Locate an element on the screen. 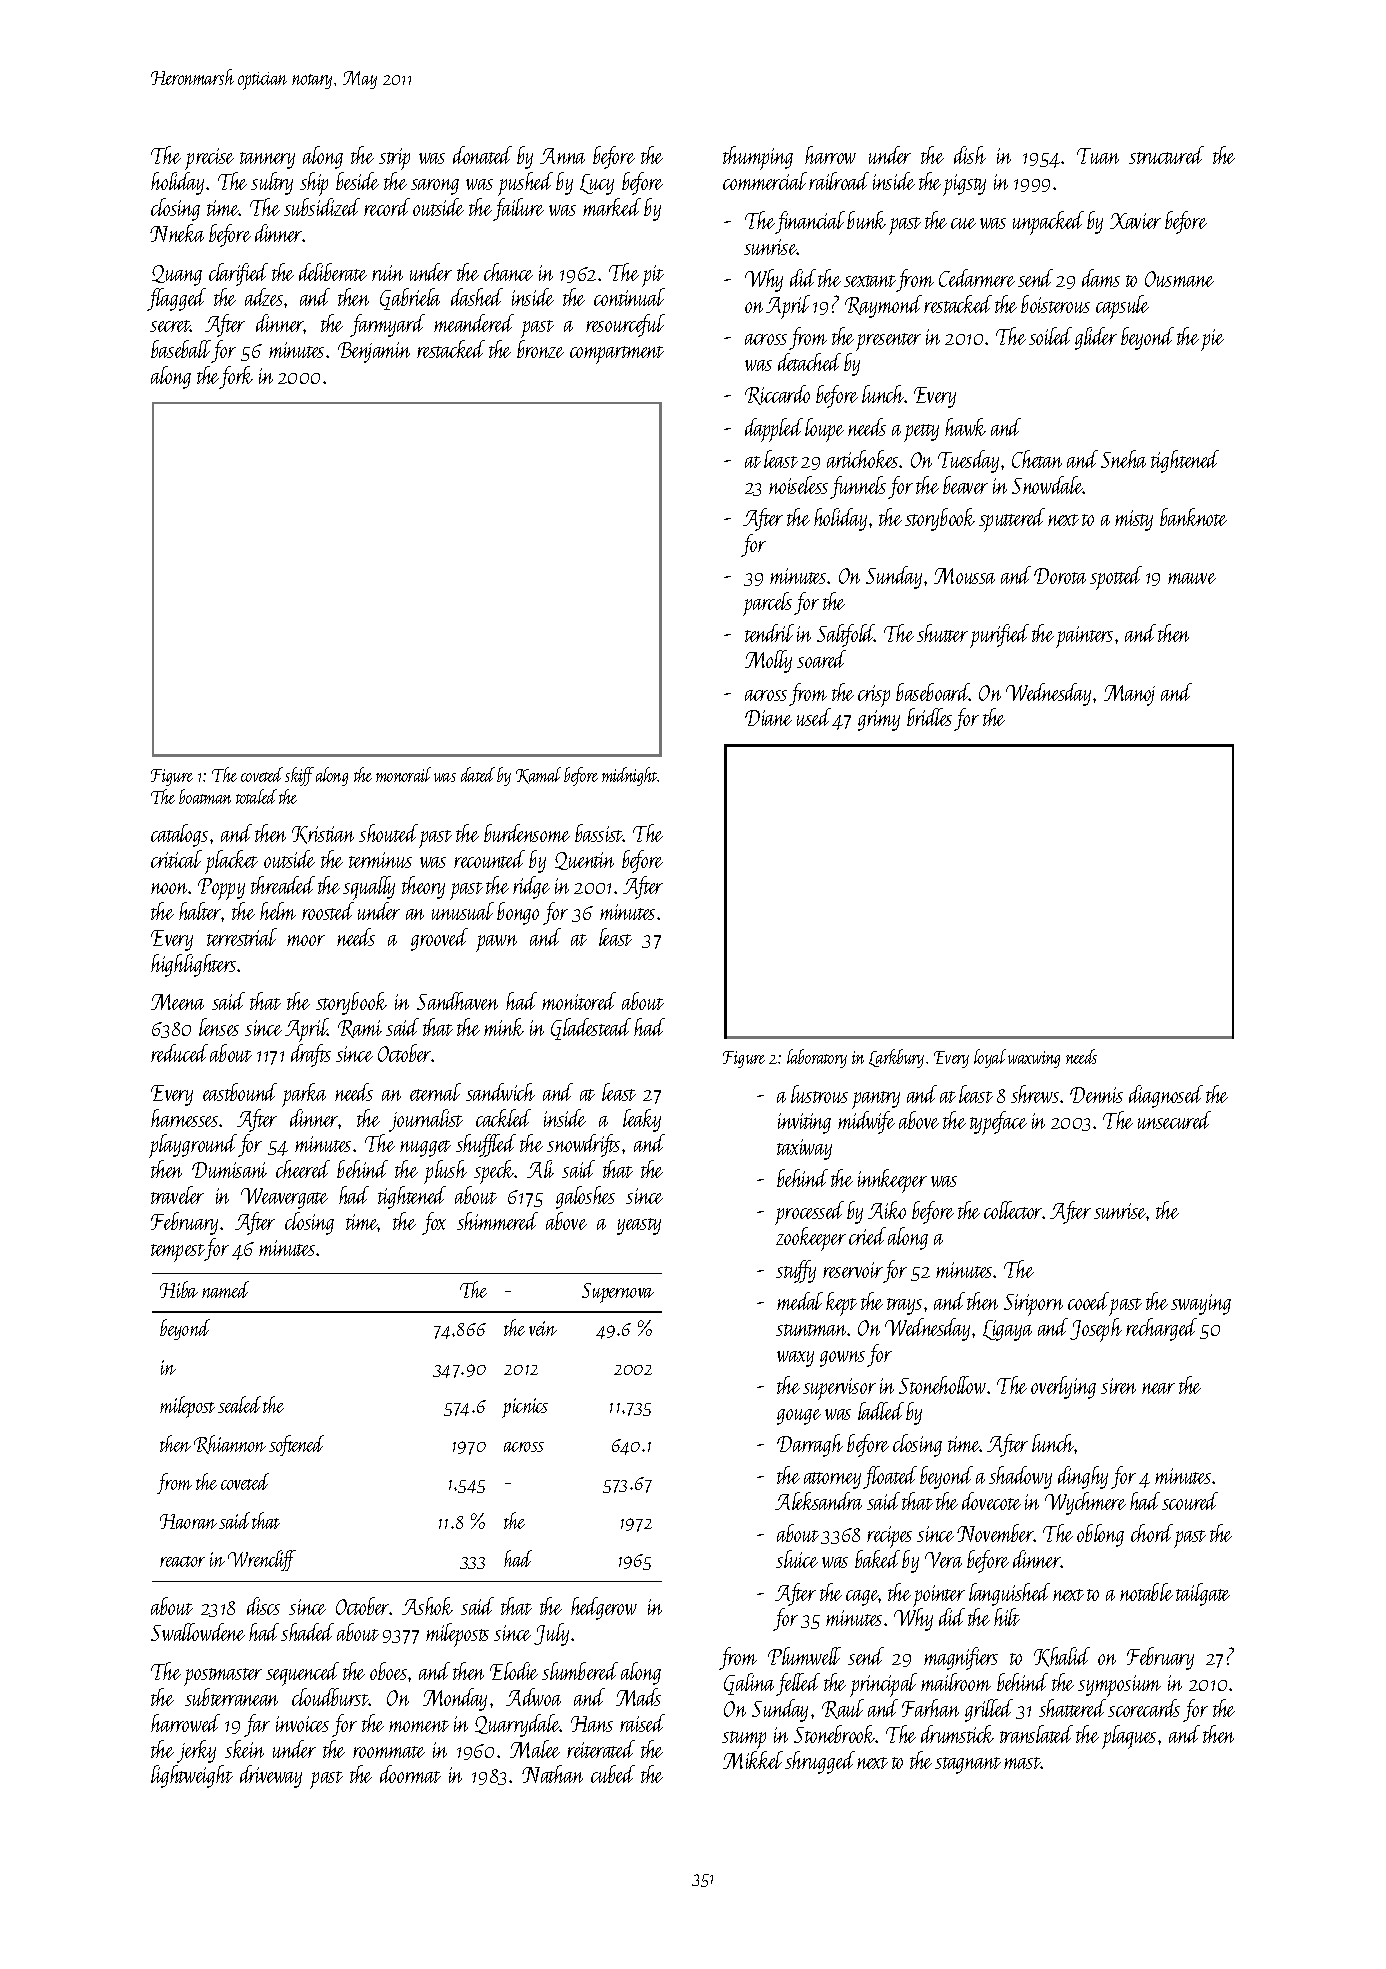 Image resolution: width=1386 pixels, height=1969 pixels. precise is located at coordinates (209, 159).
